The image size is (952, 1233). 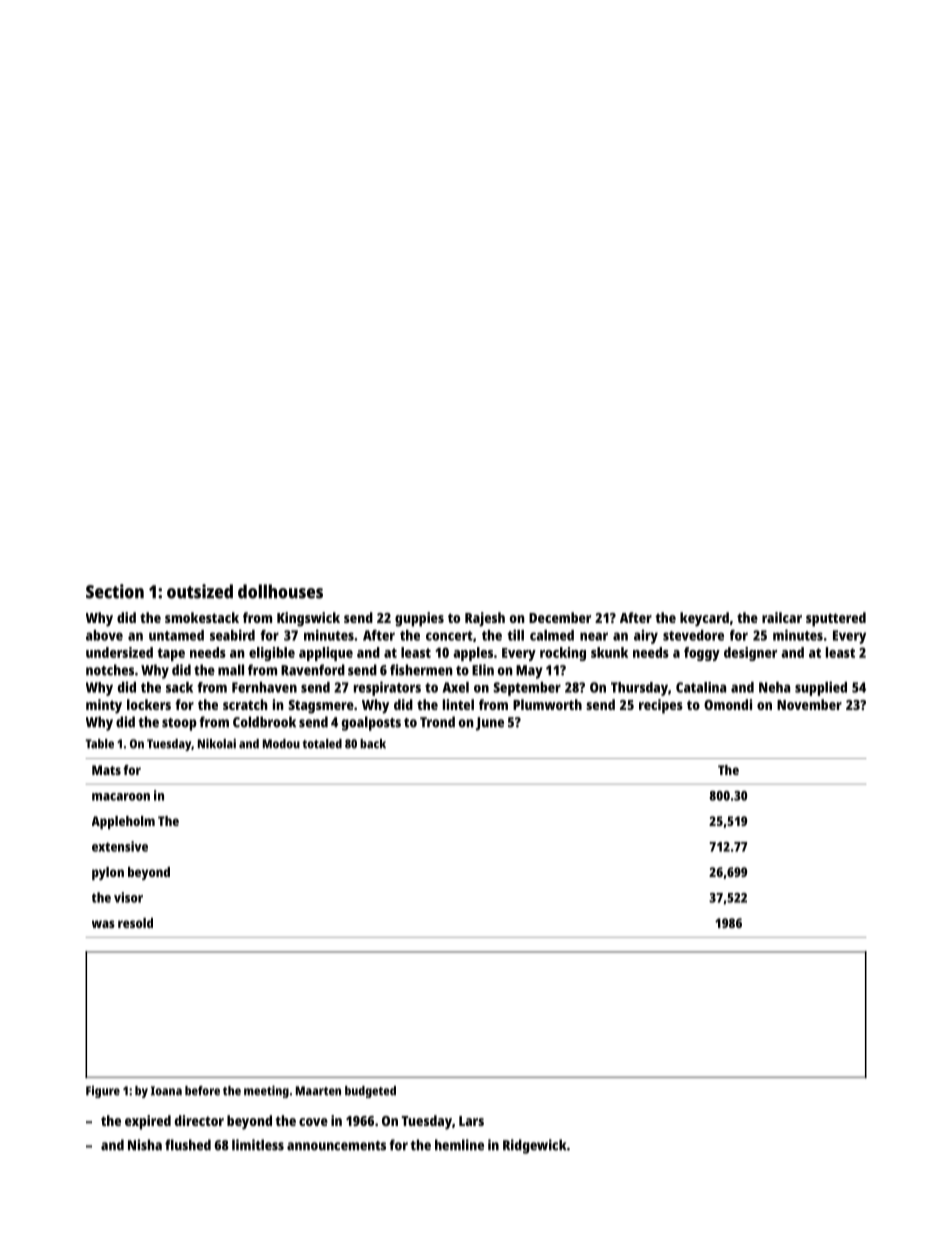 What do you see at coordinates (728, 704) in the document?
I see `Omondi` at bounding box center [728, 704].
